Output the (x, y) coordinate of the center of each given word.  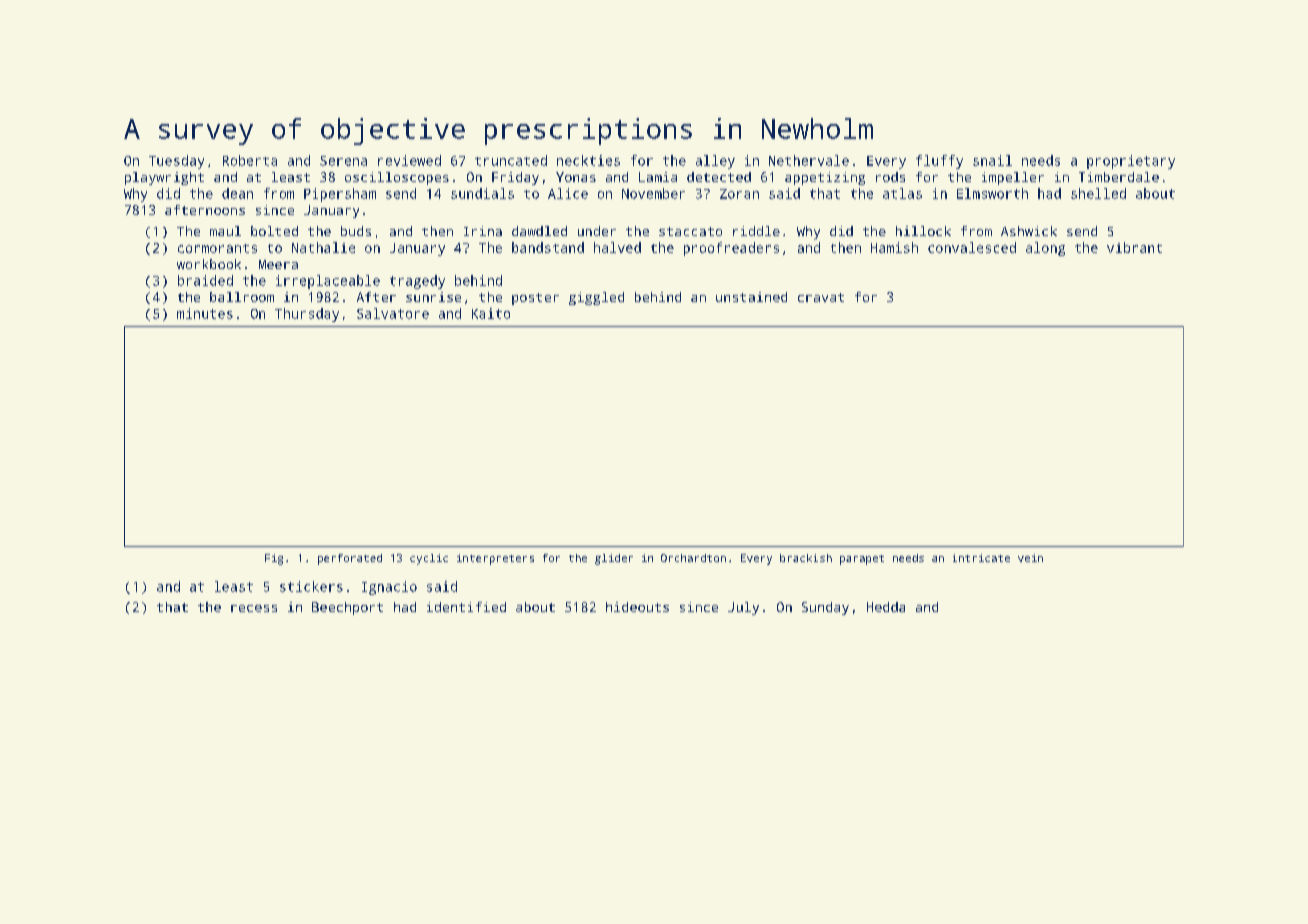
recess (254, 608)
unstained (751, 297)
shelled (1098, 193)
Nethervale (809, 160)
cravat (821, 297)
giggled (596, 298)
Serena (343, 161)
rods (890, 177)
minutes (205, 313)
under (597, 231)
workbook (209, 264)
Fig (274, 559)
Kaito (491, 313)
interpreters (495, 559)
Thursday (307, 315)
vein (1030, 558)
